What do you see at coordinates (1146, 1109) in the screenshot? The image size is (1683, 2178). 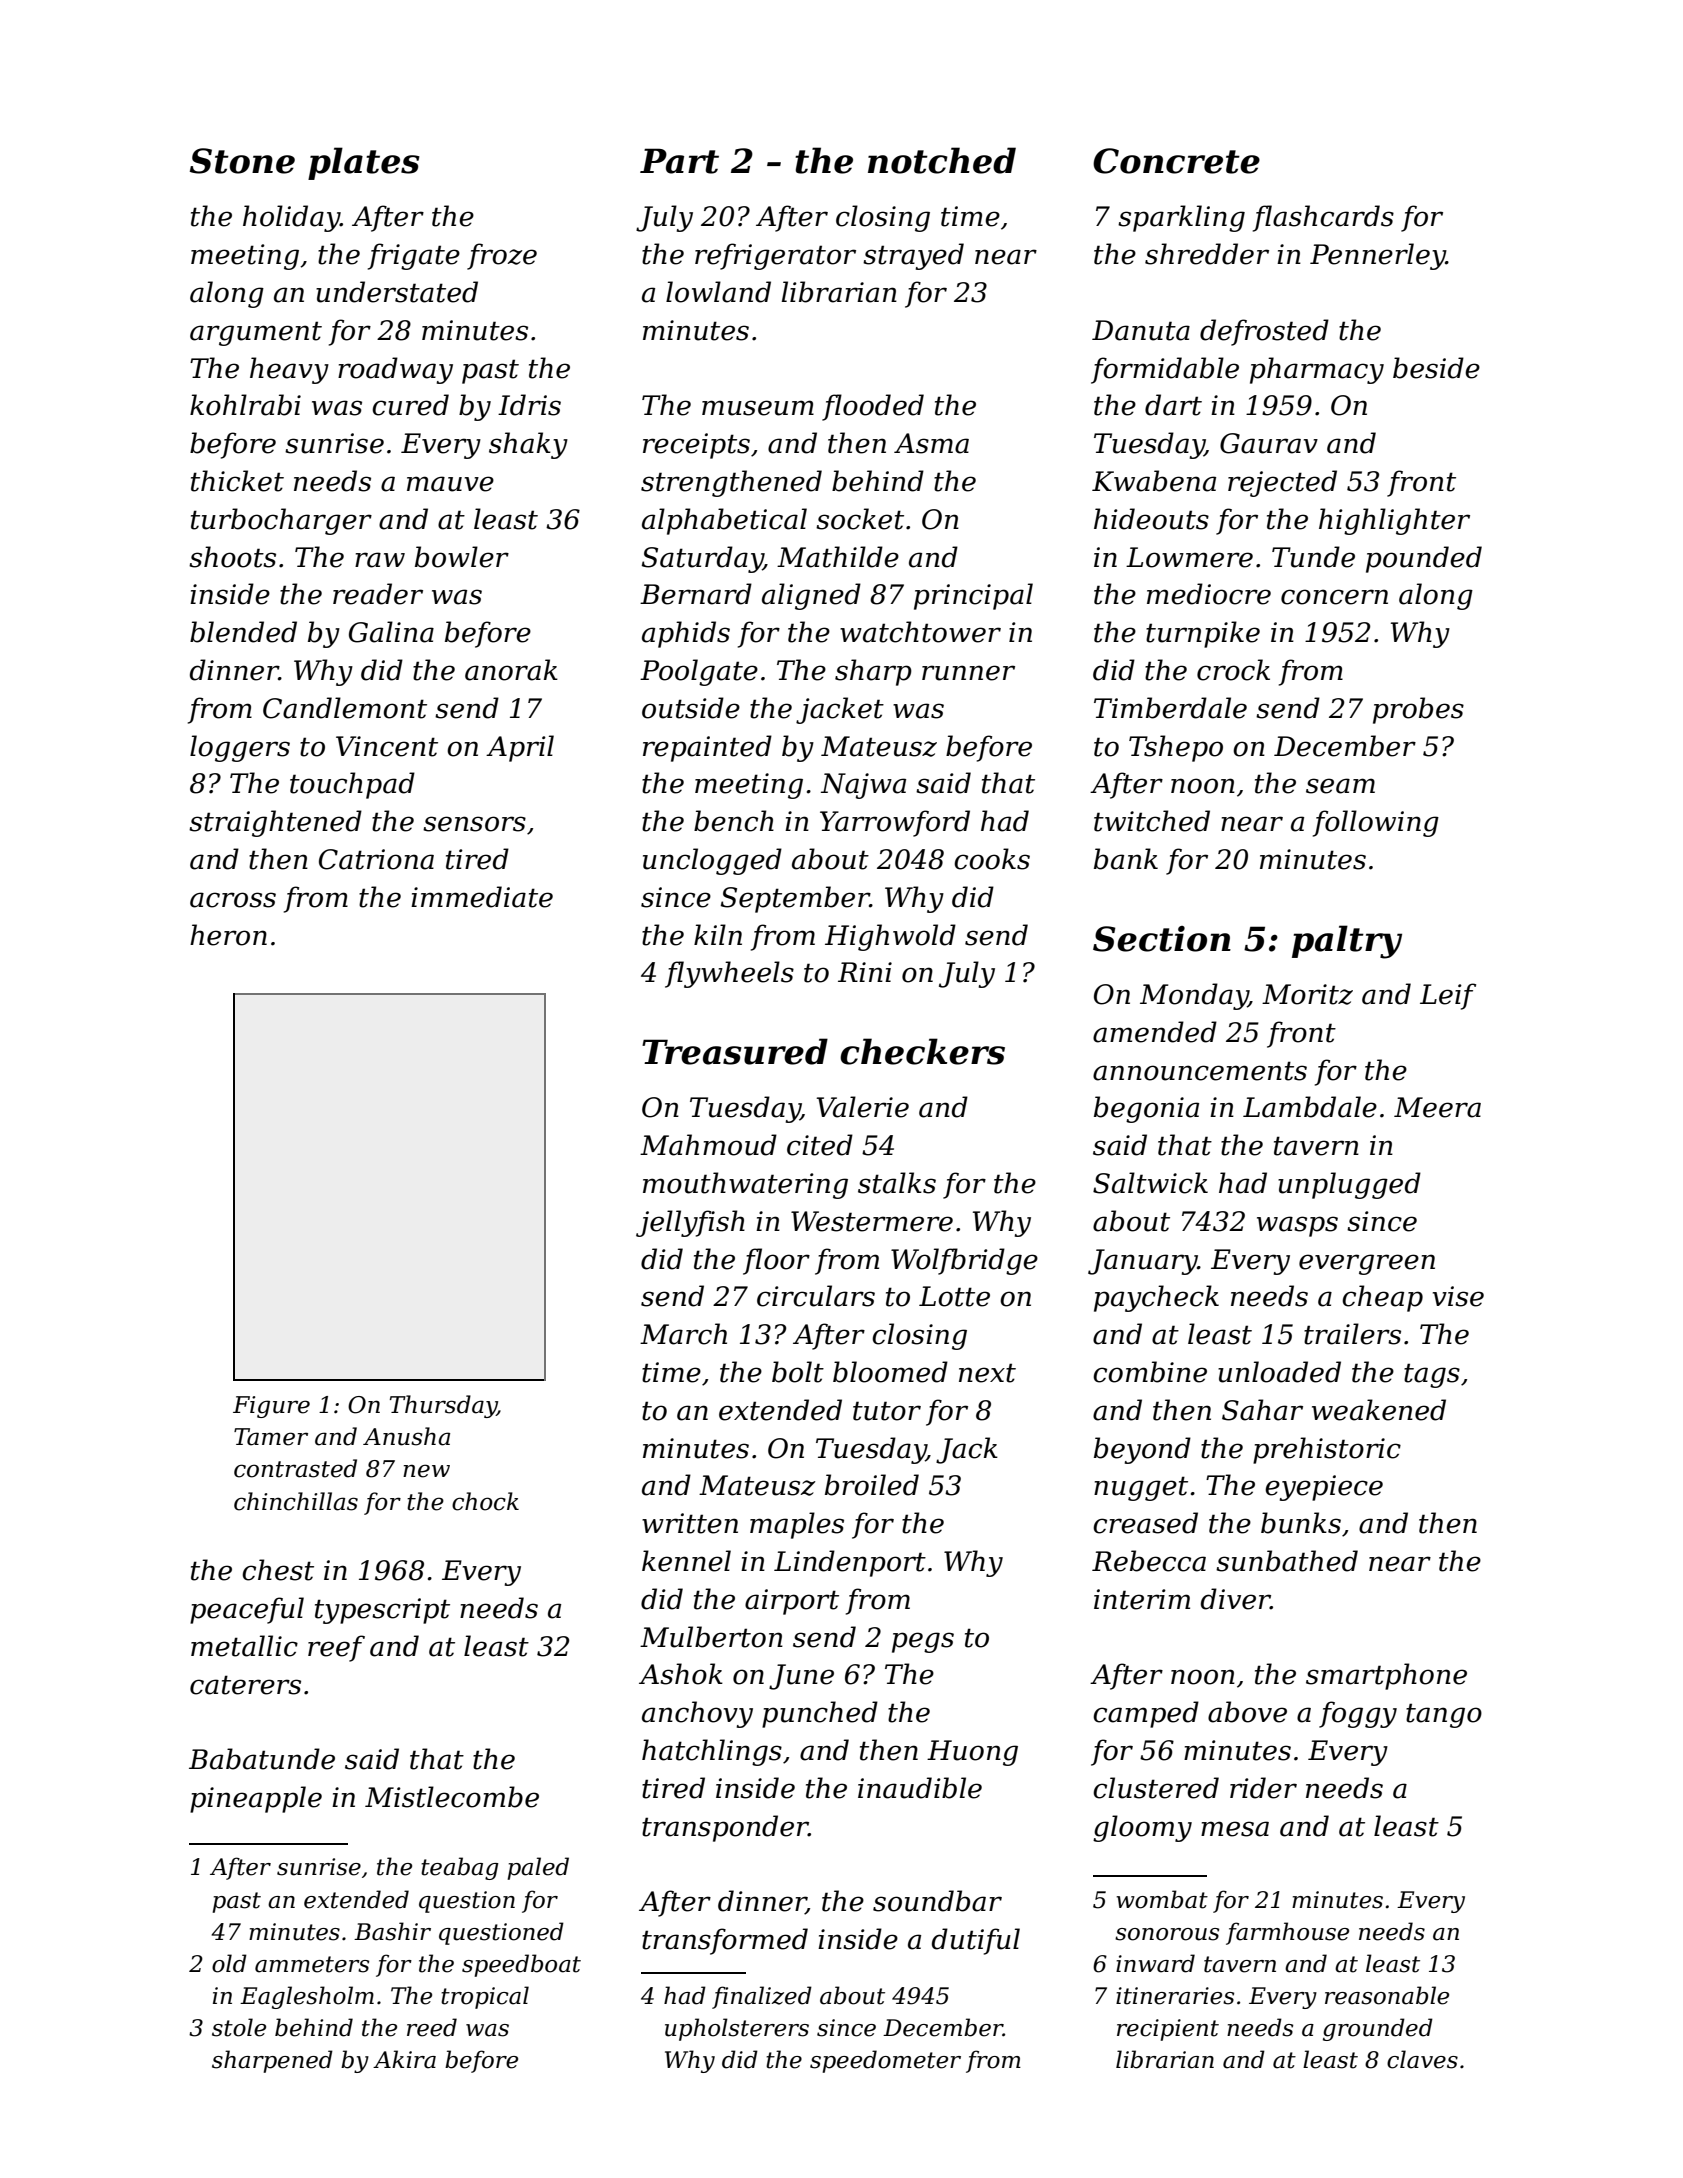 I see `begonia` at bounding box center [1146, 1109].
